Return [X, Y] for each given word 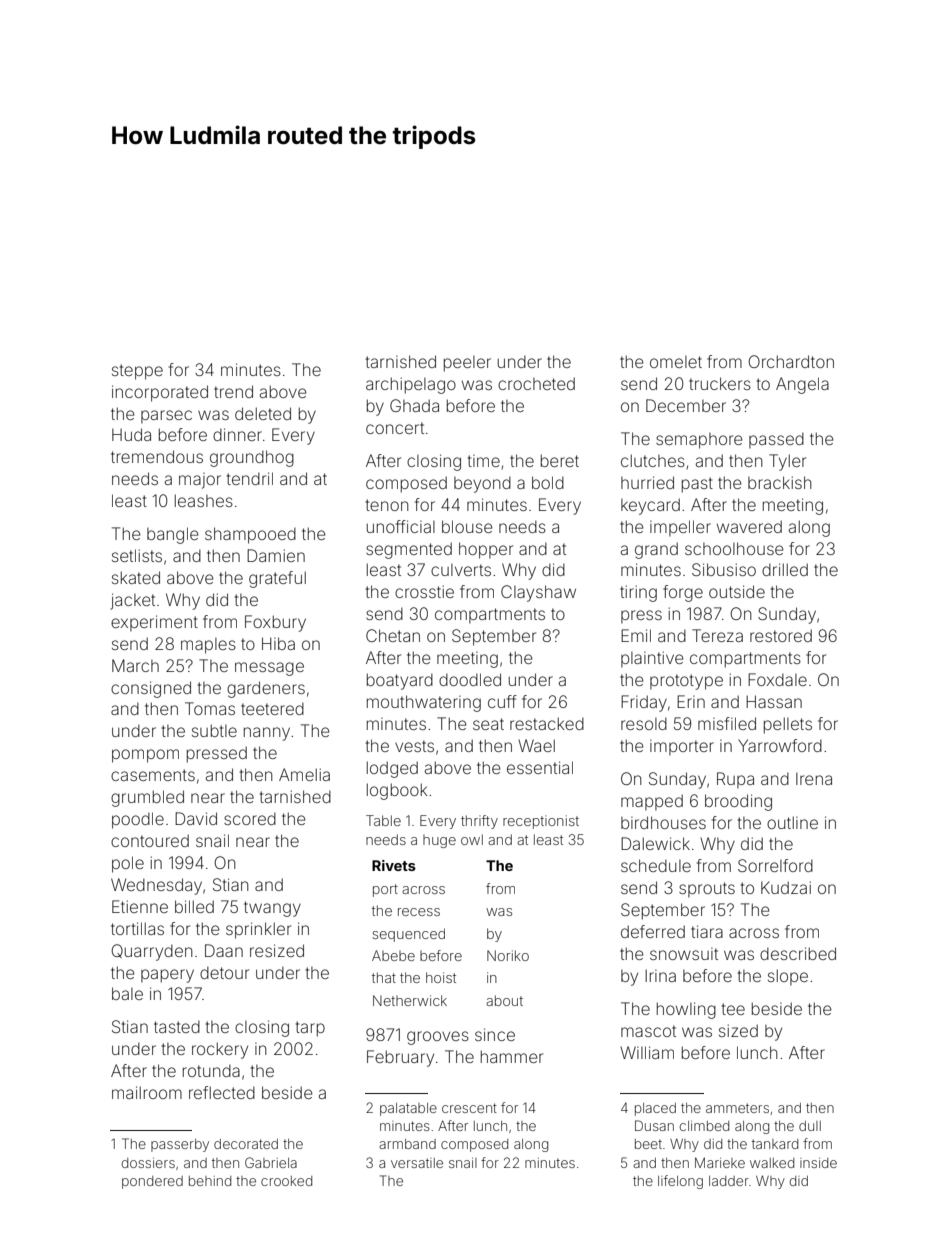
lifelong [680, 1182]
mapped [652, 802]
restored [781, 635]
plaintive [652, 659]
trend [233, 391]
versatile [417, 1163]
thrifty [479, 822]
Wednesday [156, 886]
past [697, 485]
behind [210, 1181]
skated [136, 577]
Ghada [414, 405]
